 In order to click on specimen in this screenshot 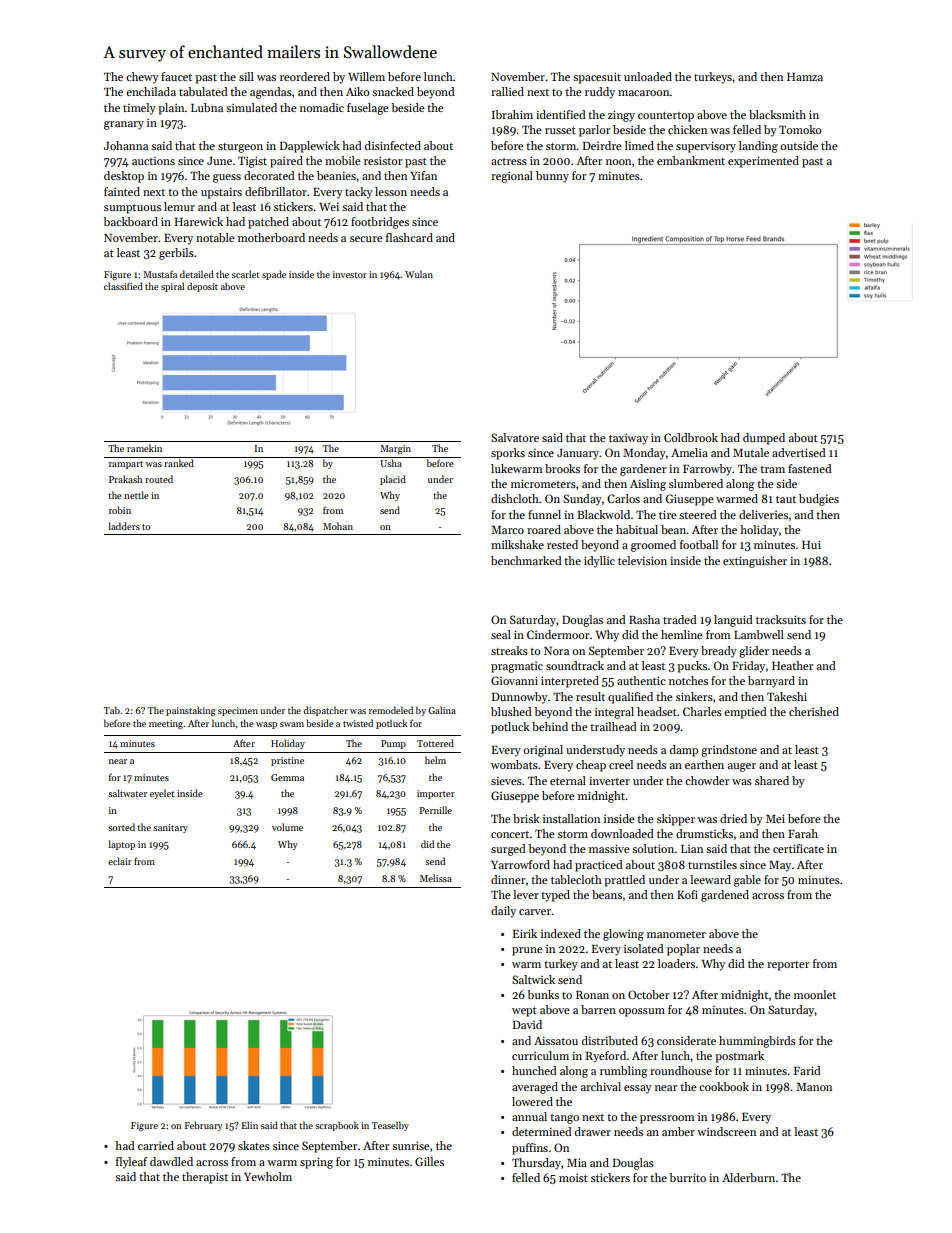, I will do `click(238, 711)`.
